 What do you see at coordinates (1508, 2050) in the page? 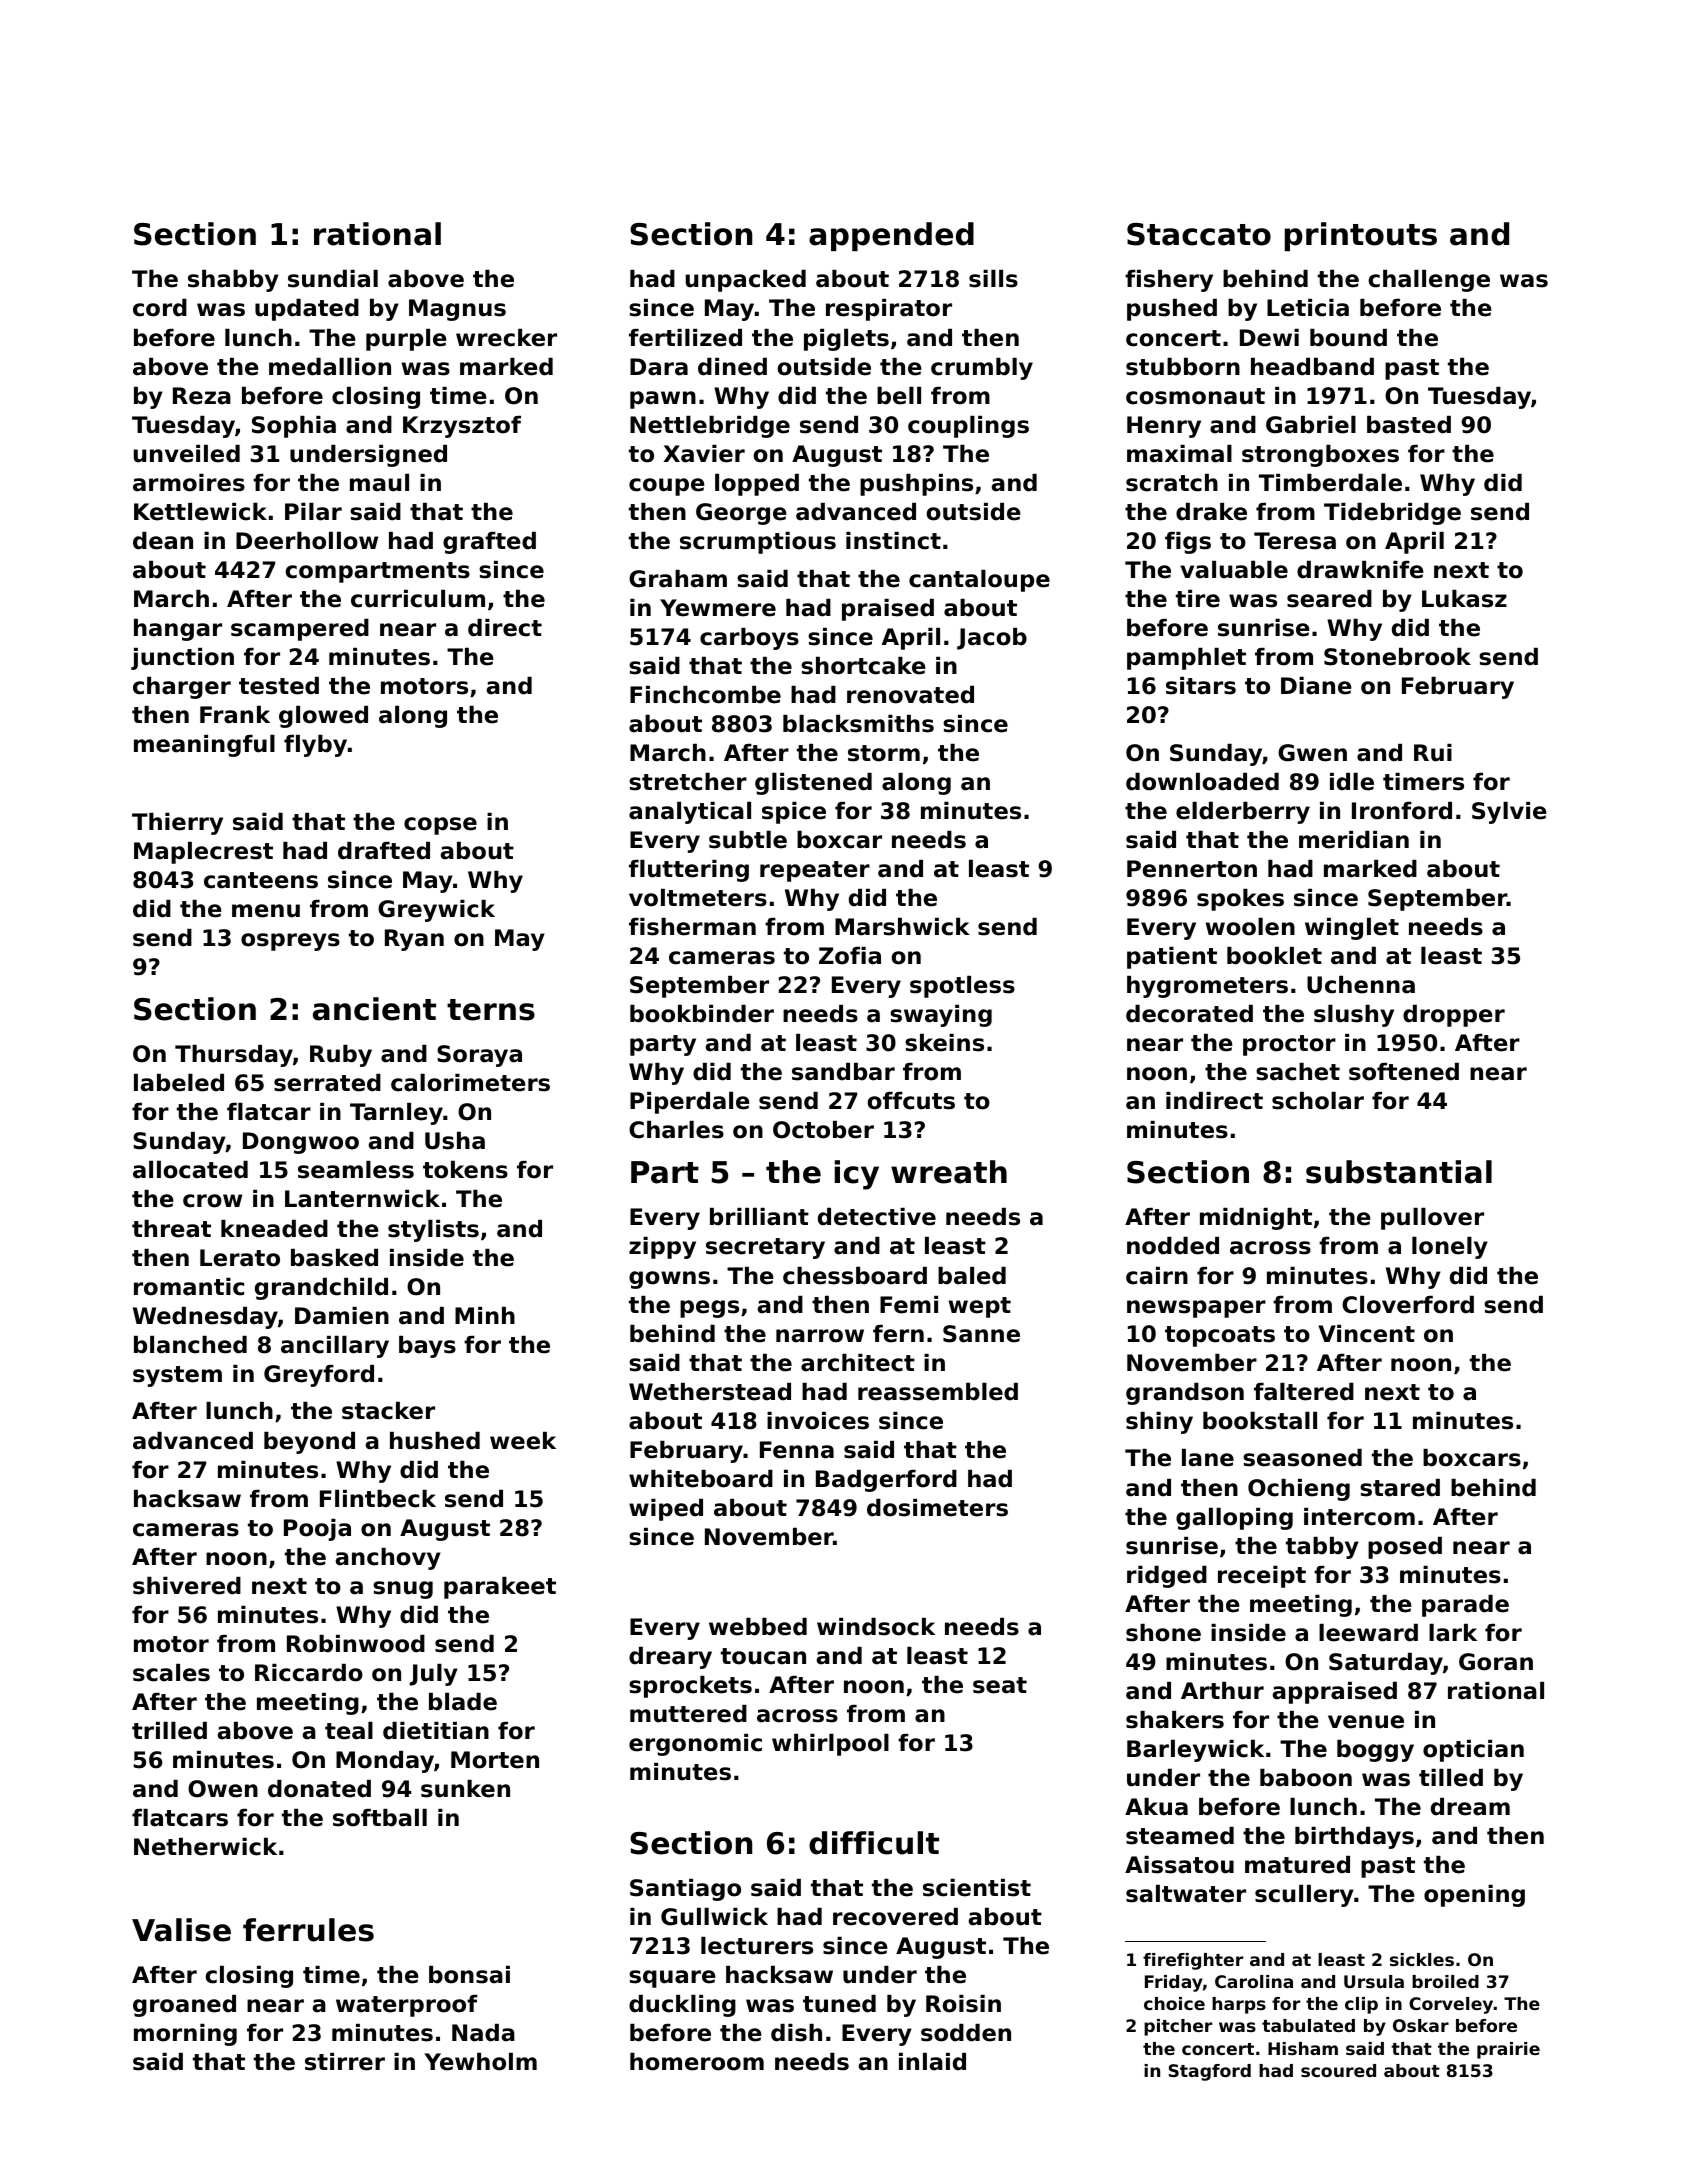
I see `prairie` at bounding box center [1508, 2050].
